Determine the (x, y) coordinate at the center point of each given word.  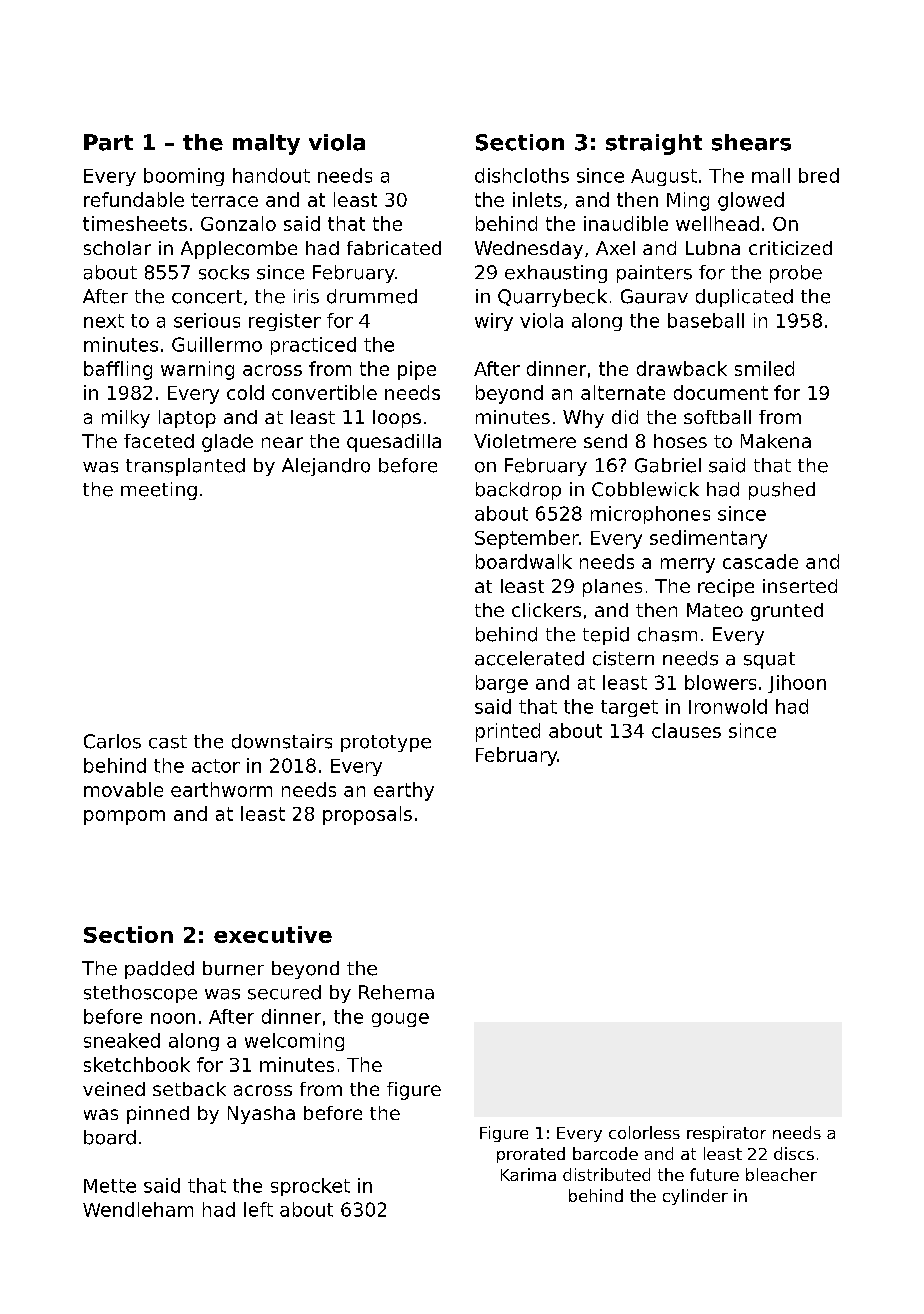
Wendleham (138, 1209)
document (721, 392)
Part (108, 142)
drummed (372, 296)
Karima (528, 1174)
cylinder (695, 1197)
